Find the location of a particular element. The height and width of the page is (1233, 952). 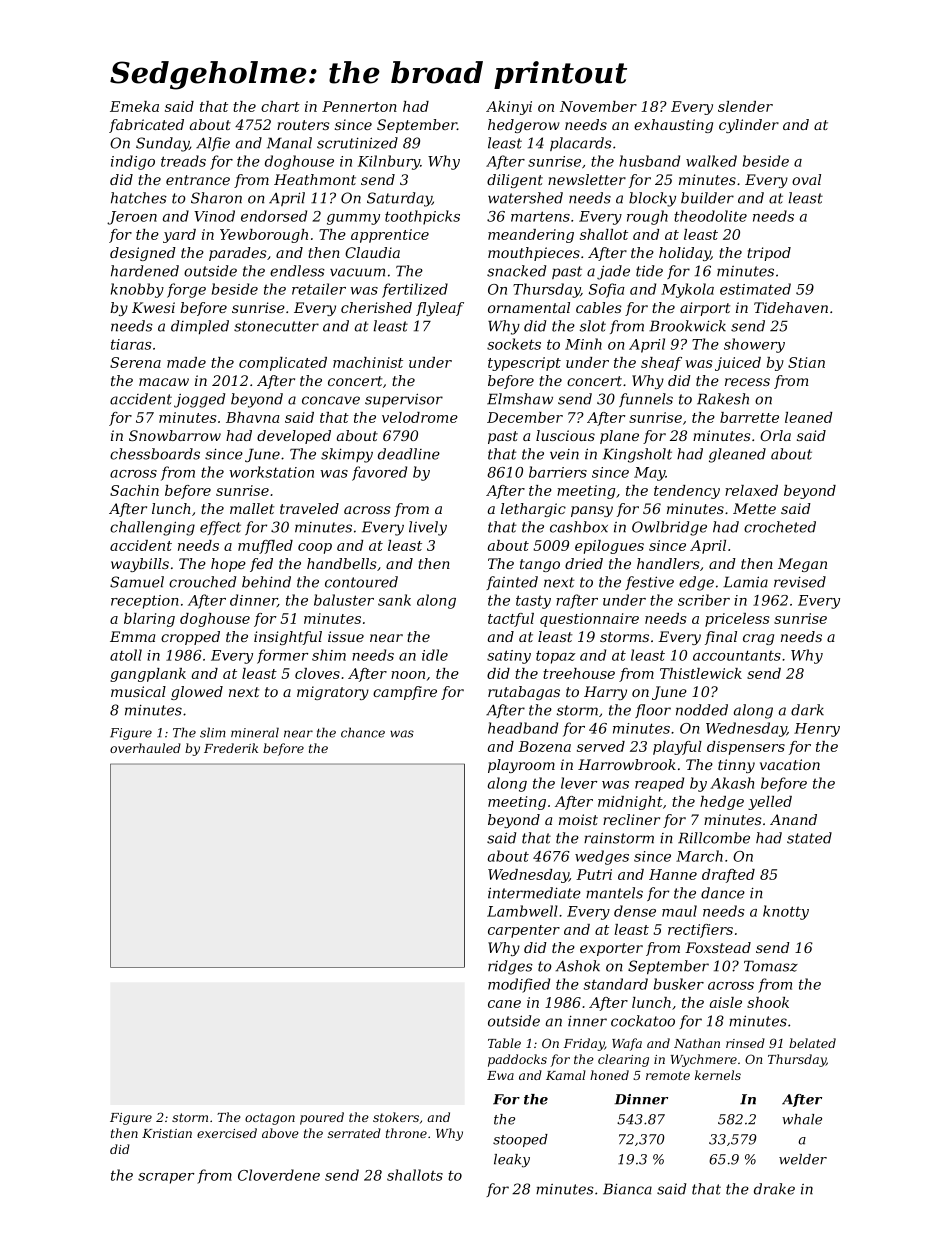

octagon is located at coordinates (270, 1119).
